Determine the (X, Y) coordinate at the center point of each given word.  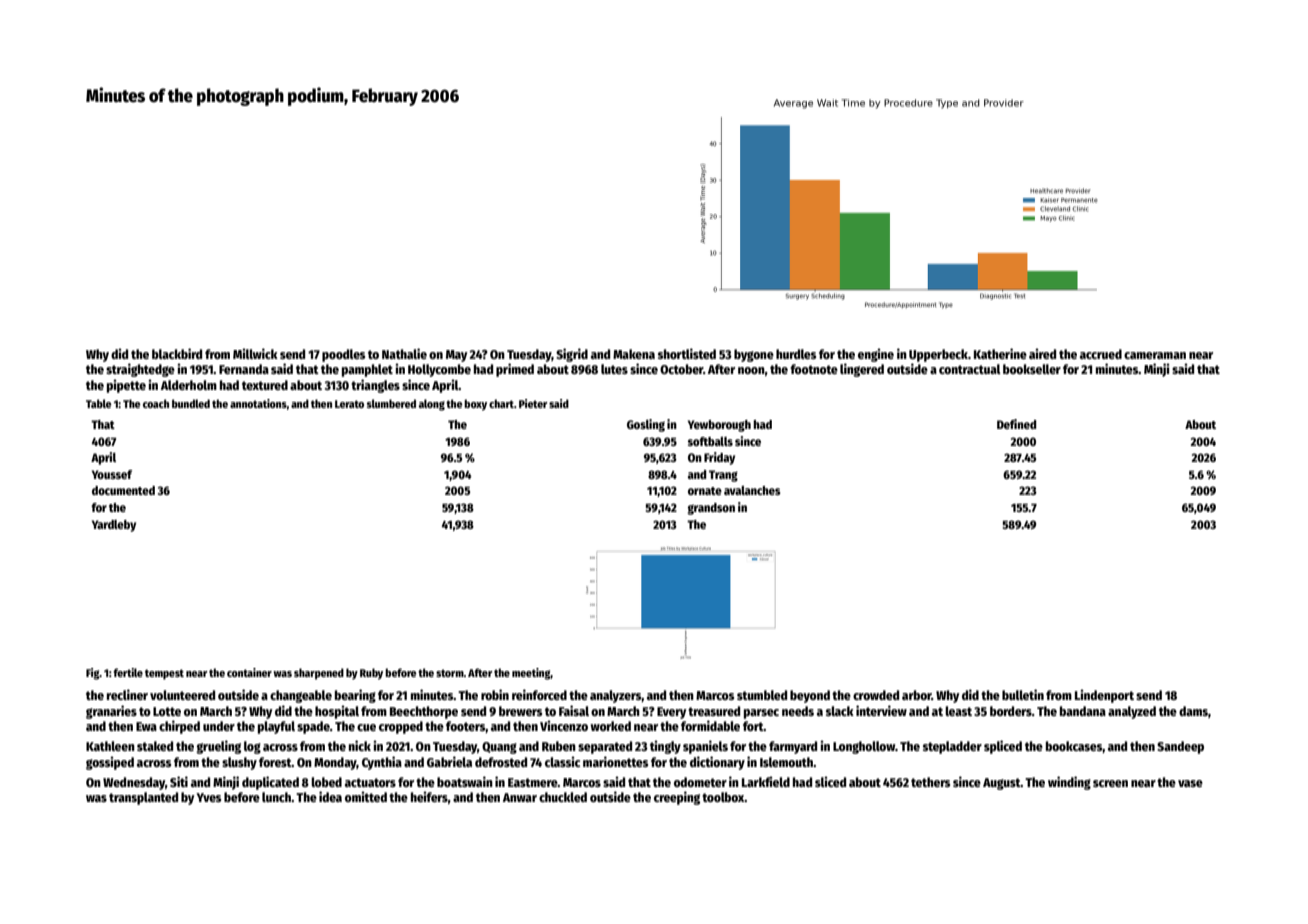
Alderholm (189, 385)
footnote (814, 369)
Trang (723, 476)
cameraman (1155, 355)
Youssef (112, 474)
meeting (531, 674)
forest (275, 762)
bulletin (1023, 694)
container (249, 672)
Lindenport (1104, 696)
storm (450, 673)
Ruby (371, 674)
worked (610, 726)
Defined (1016, 424)
